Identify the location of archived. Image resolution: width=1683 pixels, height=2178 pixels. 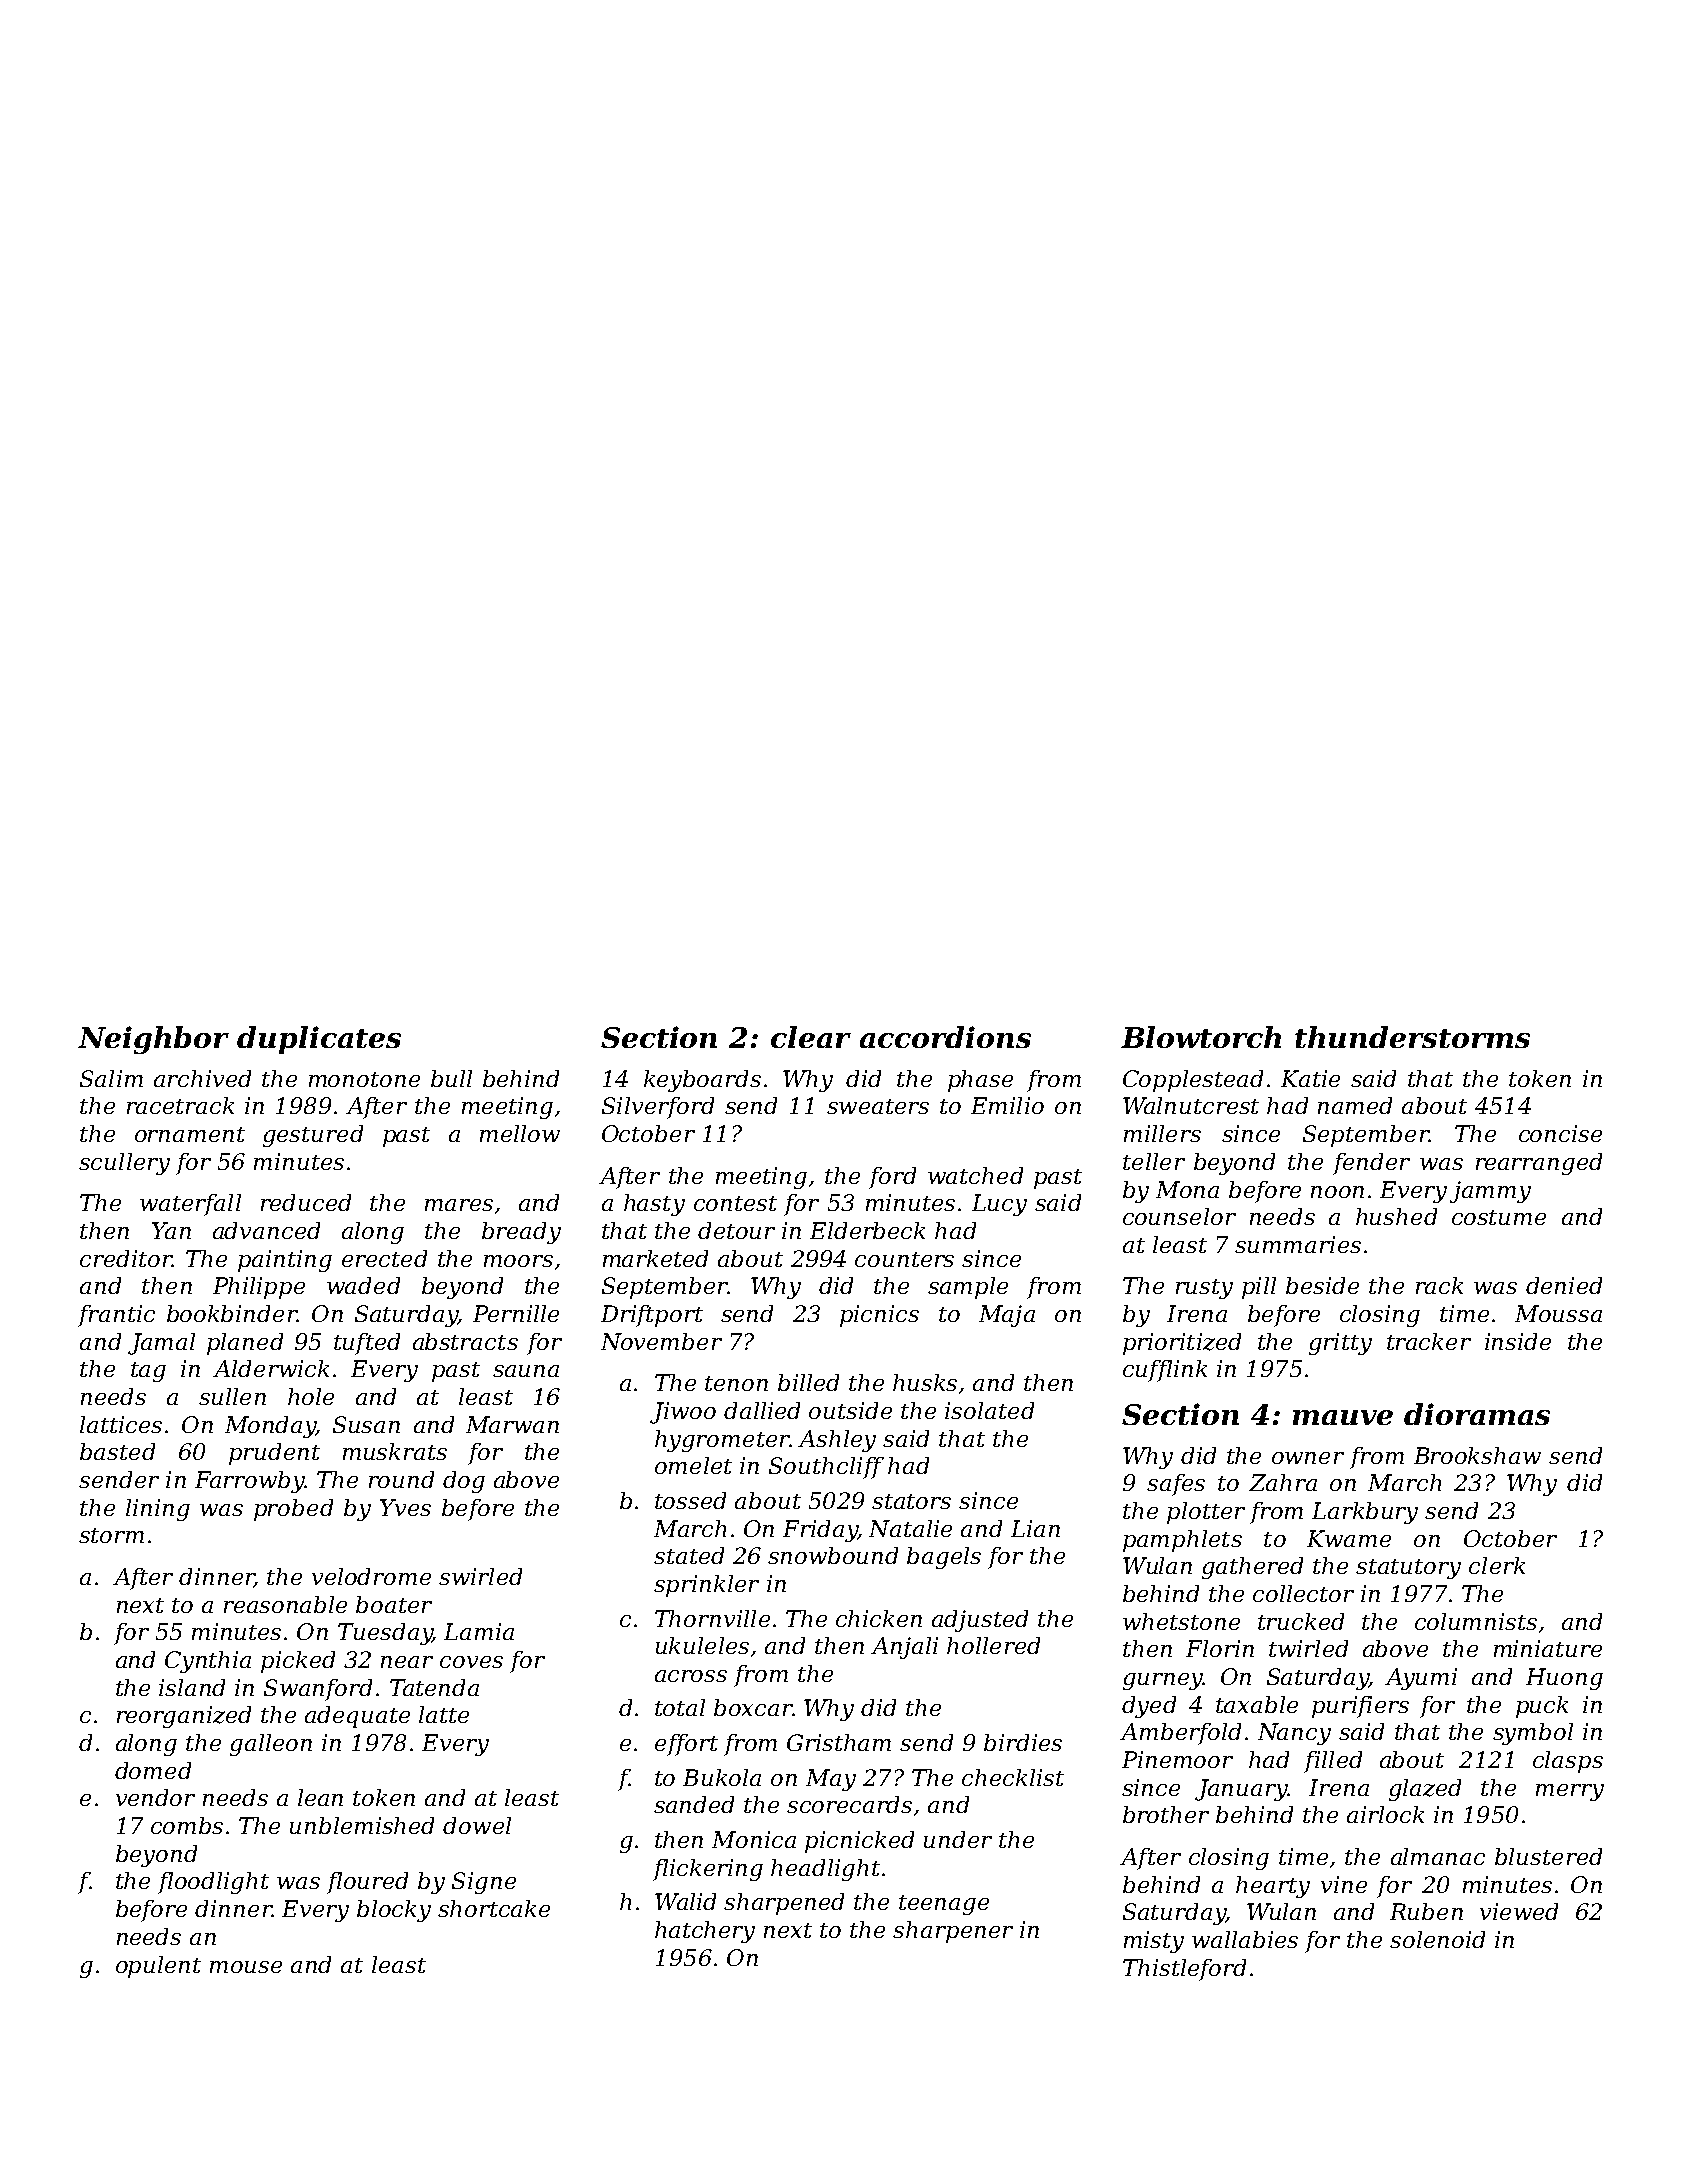
(202, 1078).
